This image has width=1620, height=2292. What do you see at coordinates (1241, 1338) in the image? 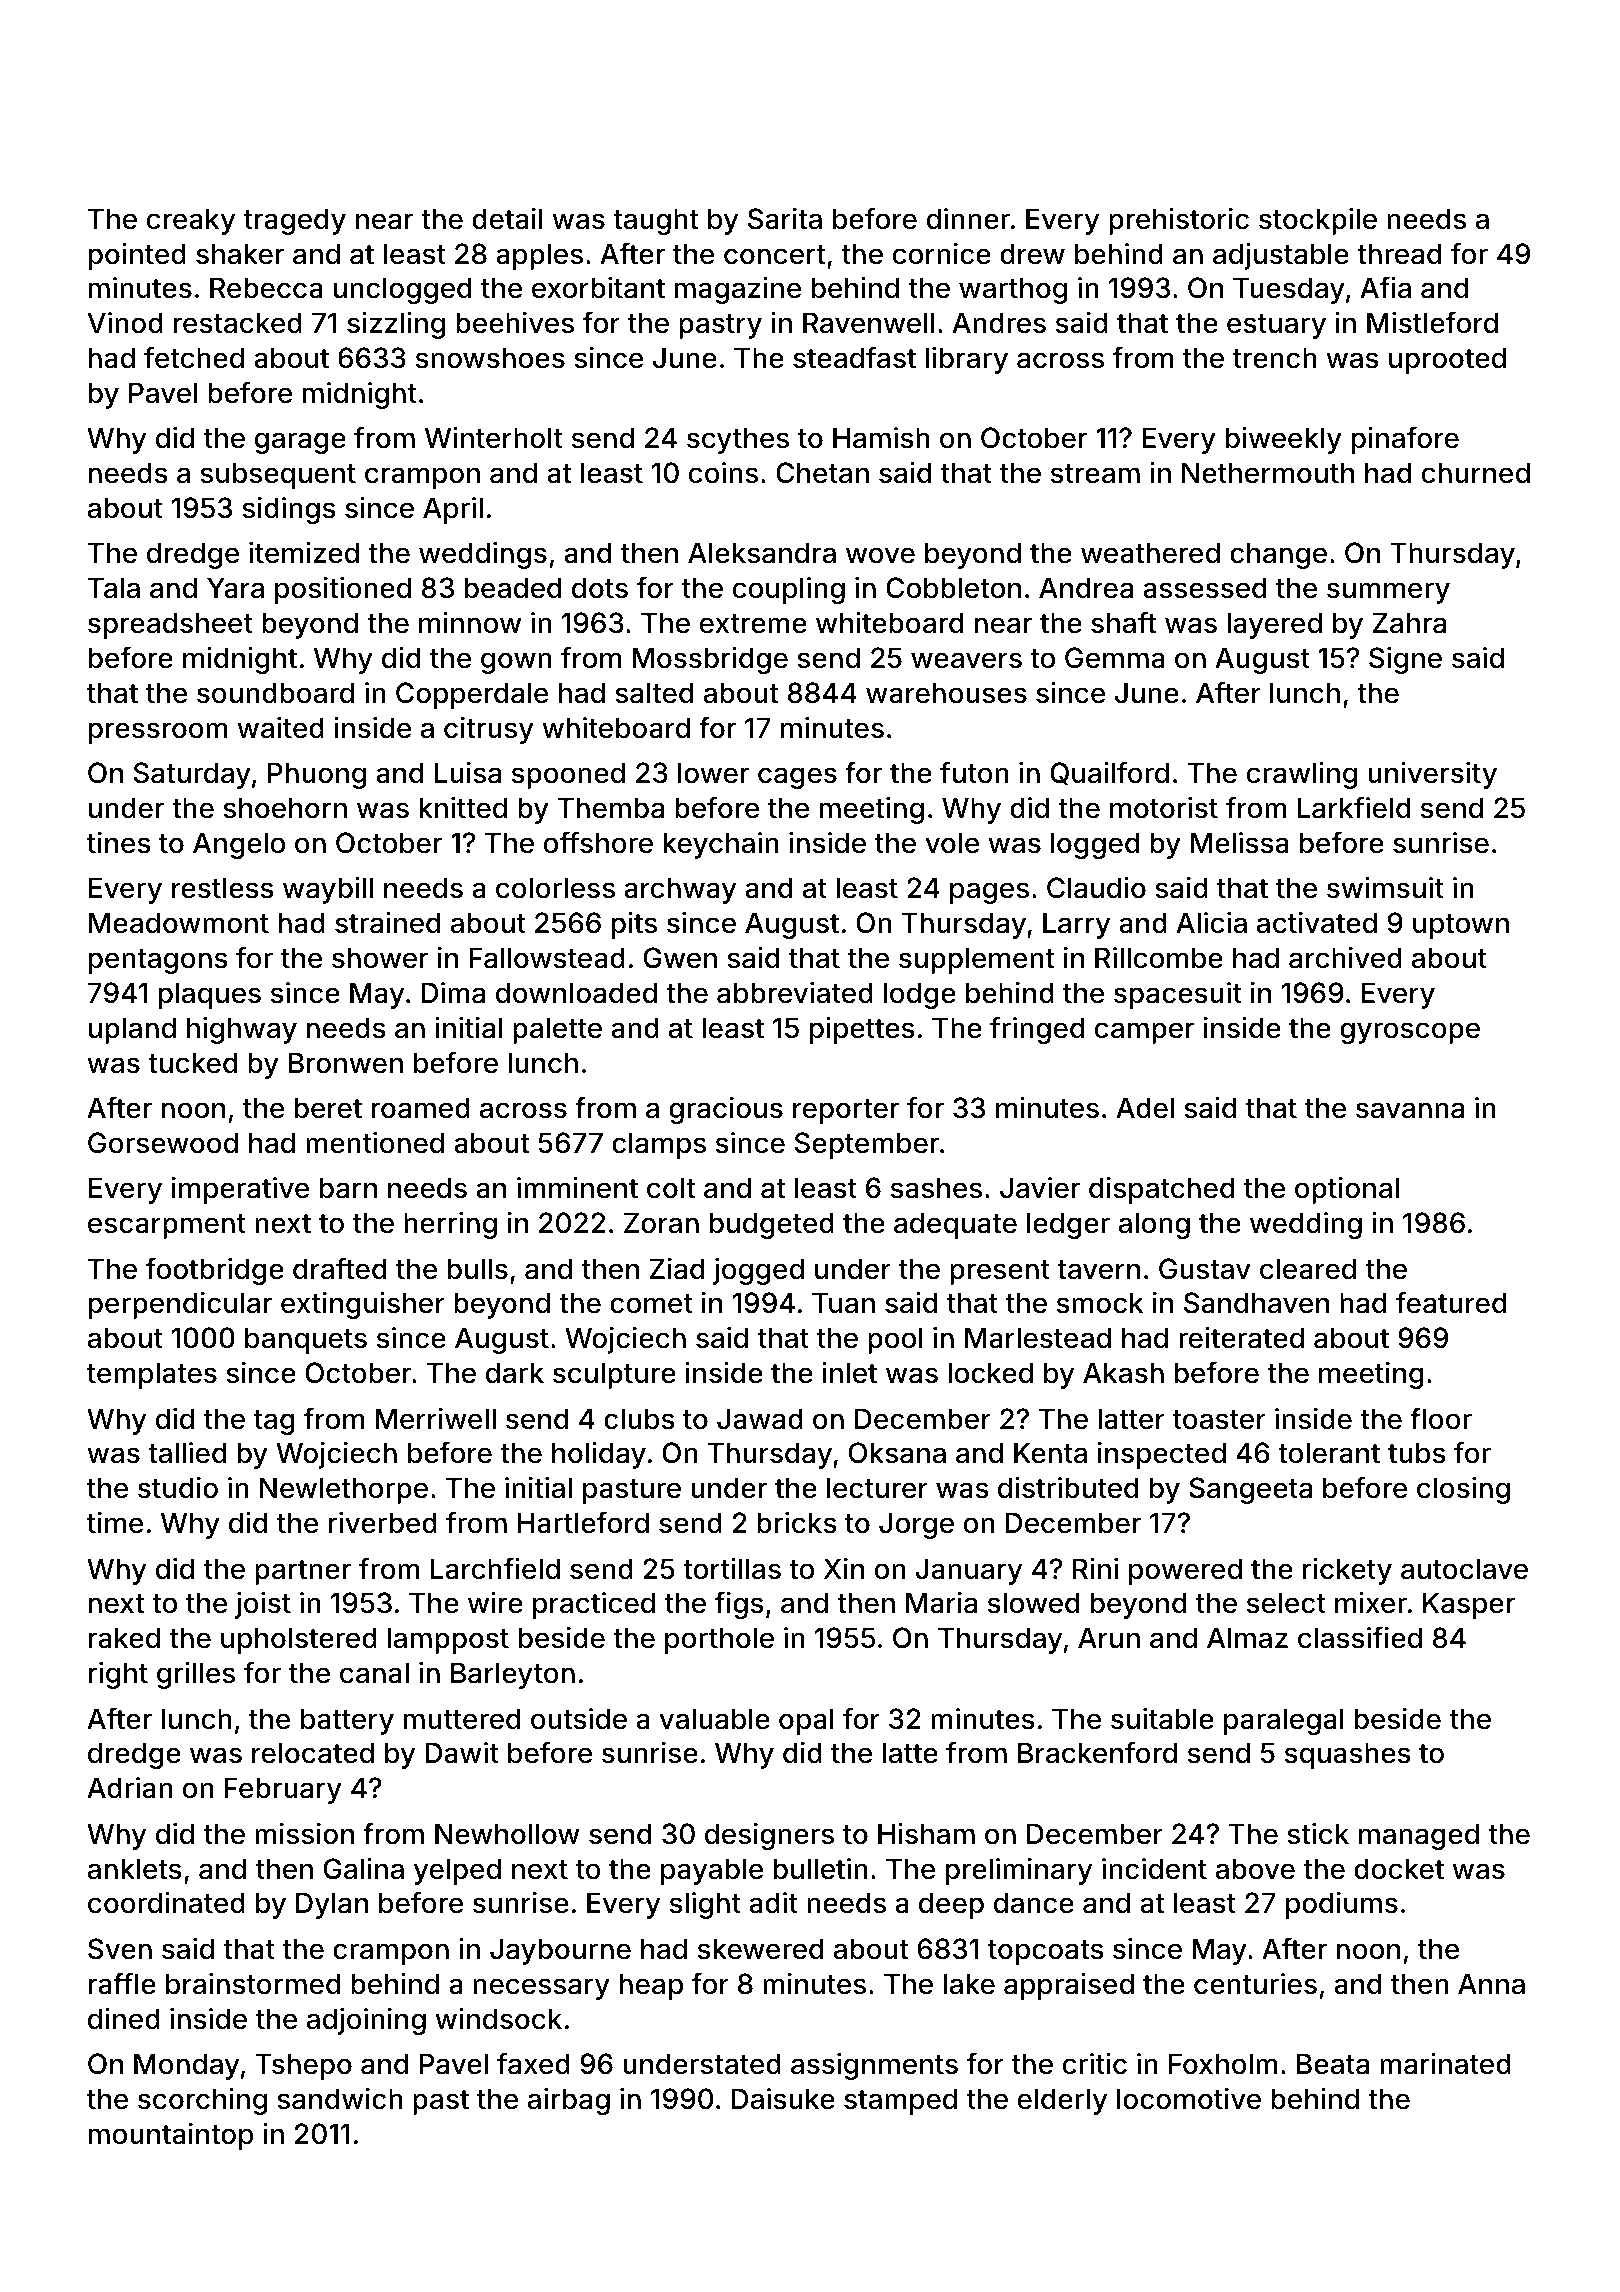
I see `reiterated` at bounding box center [1241, 1338].
